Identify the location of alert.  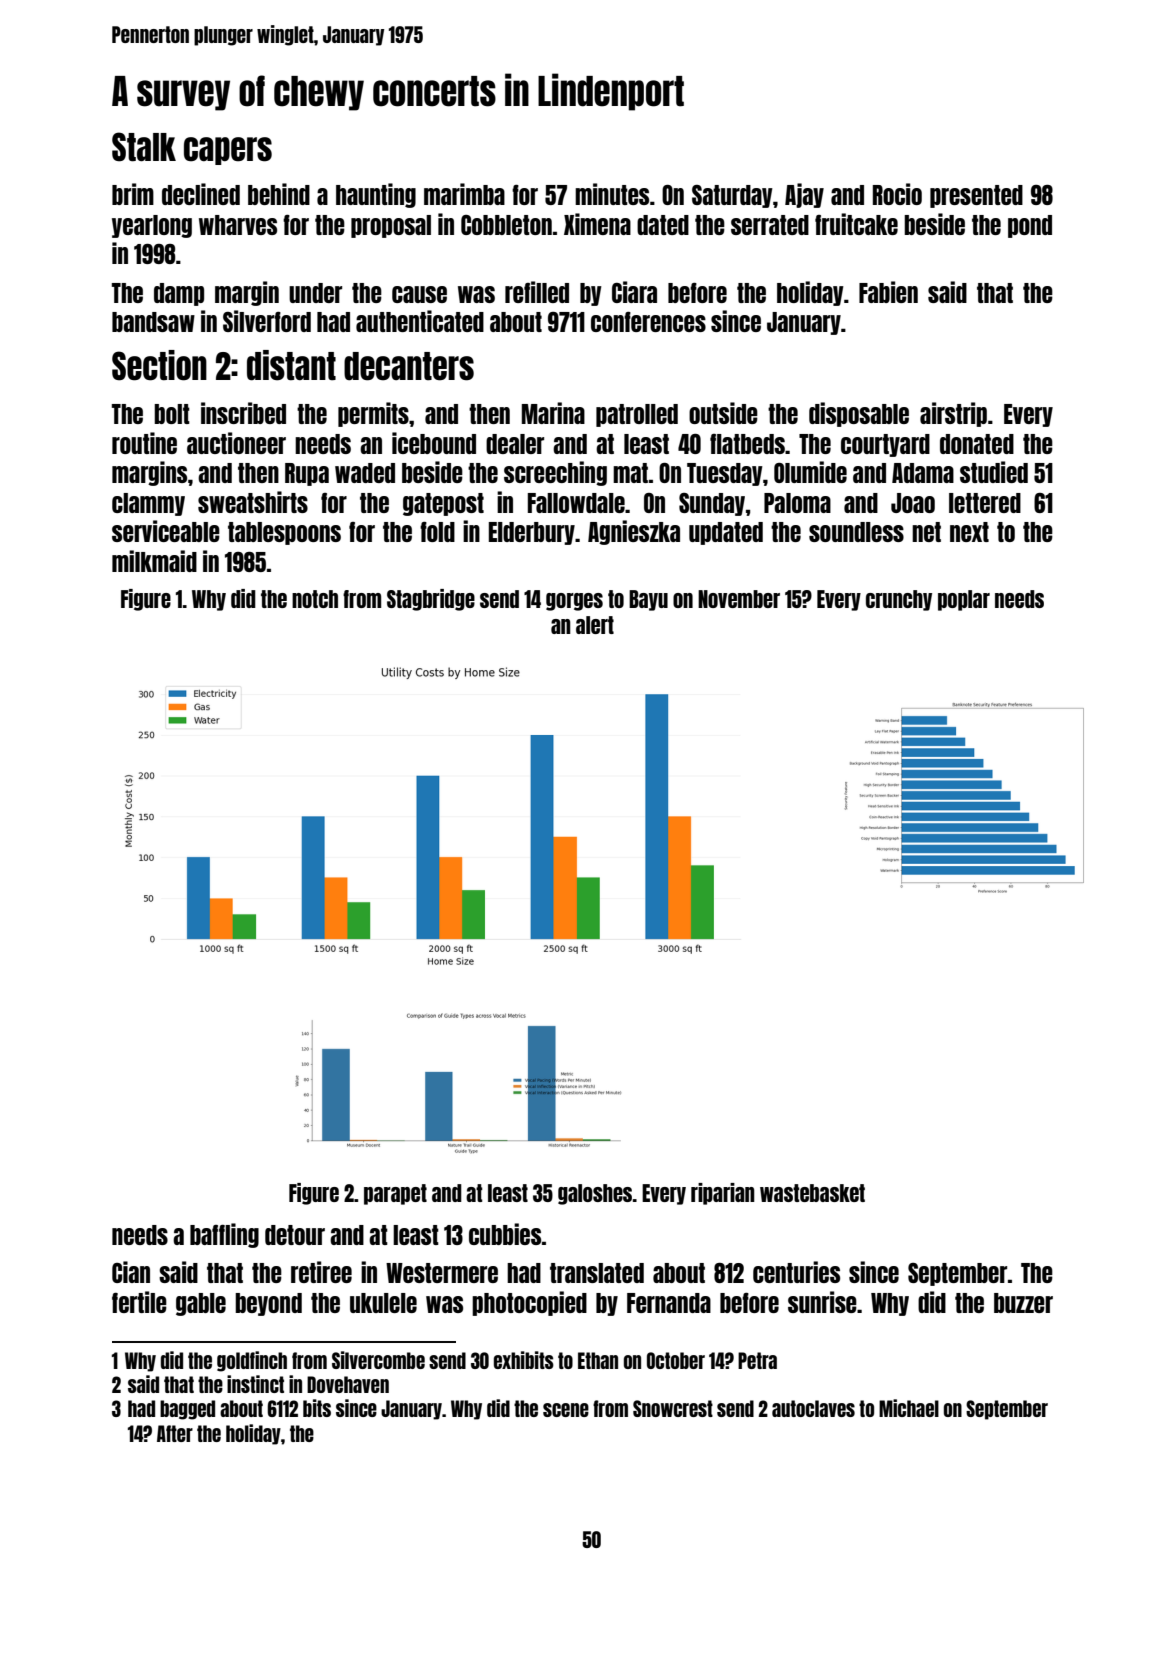
(595, 625).
